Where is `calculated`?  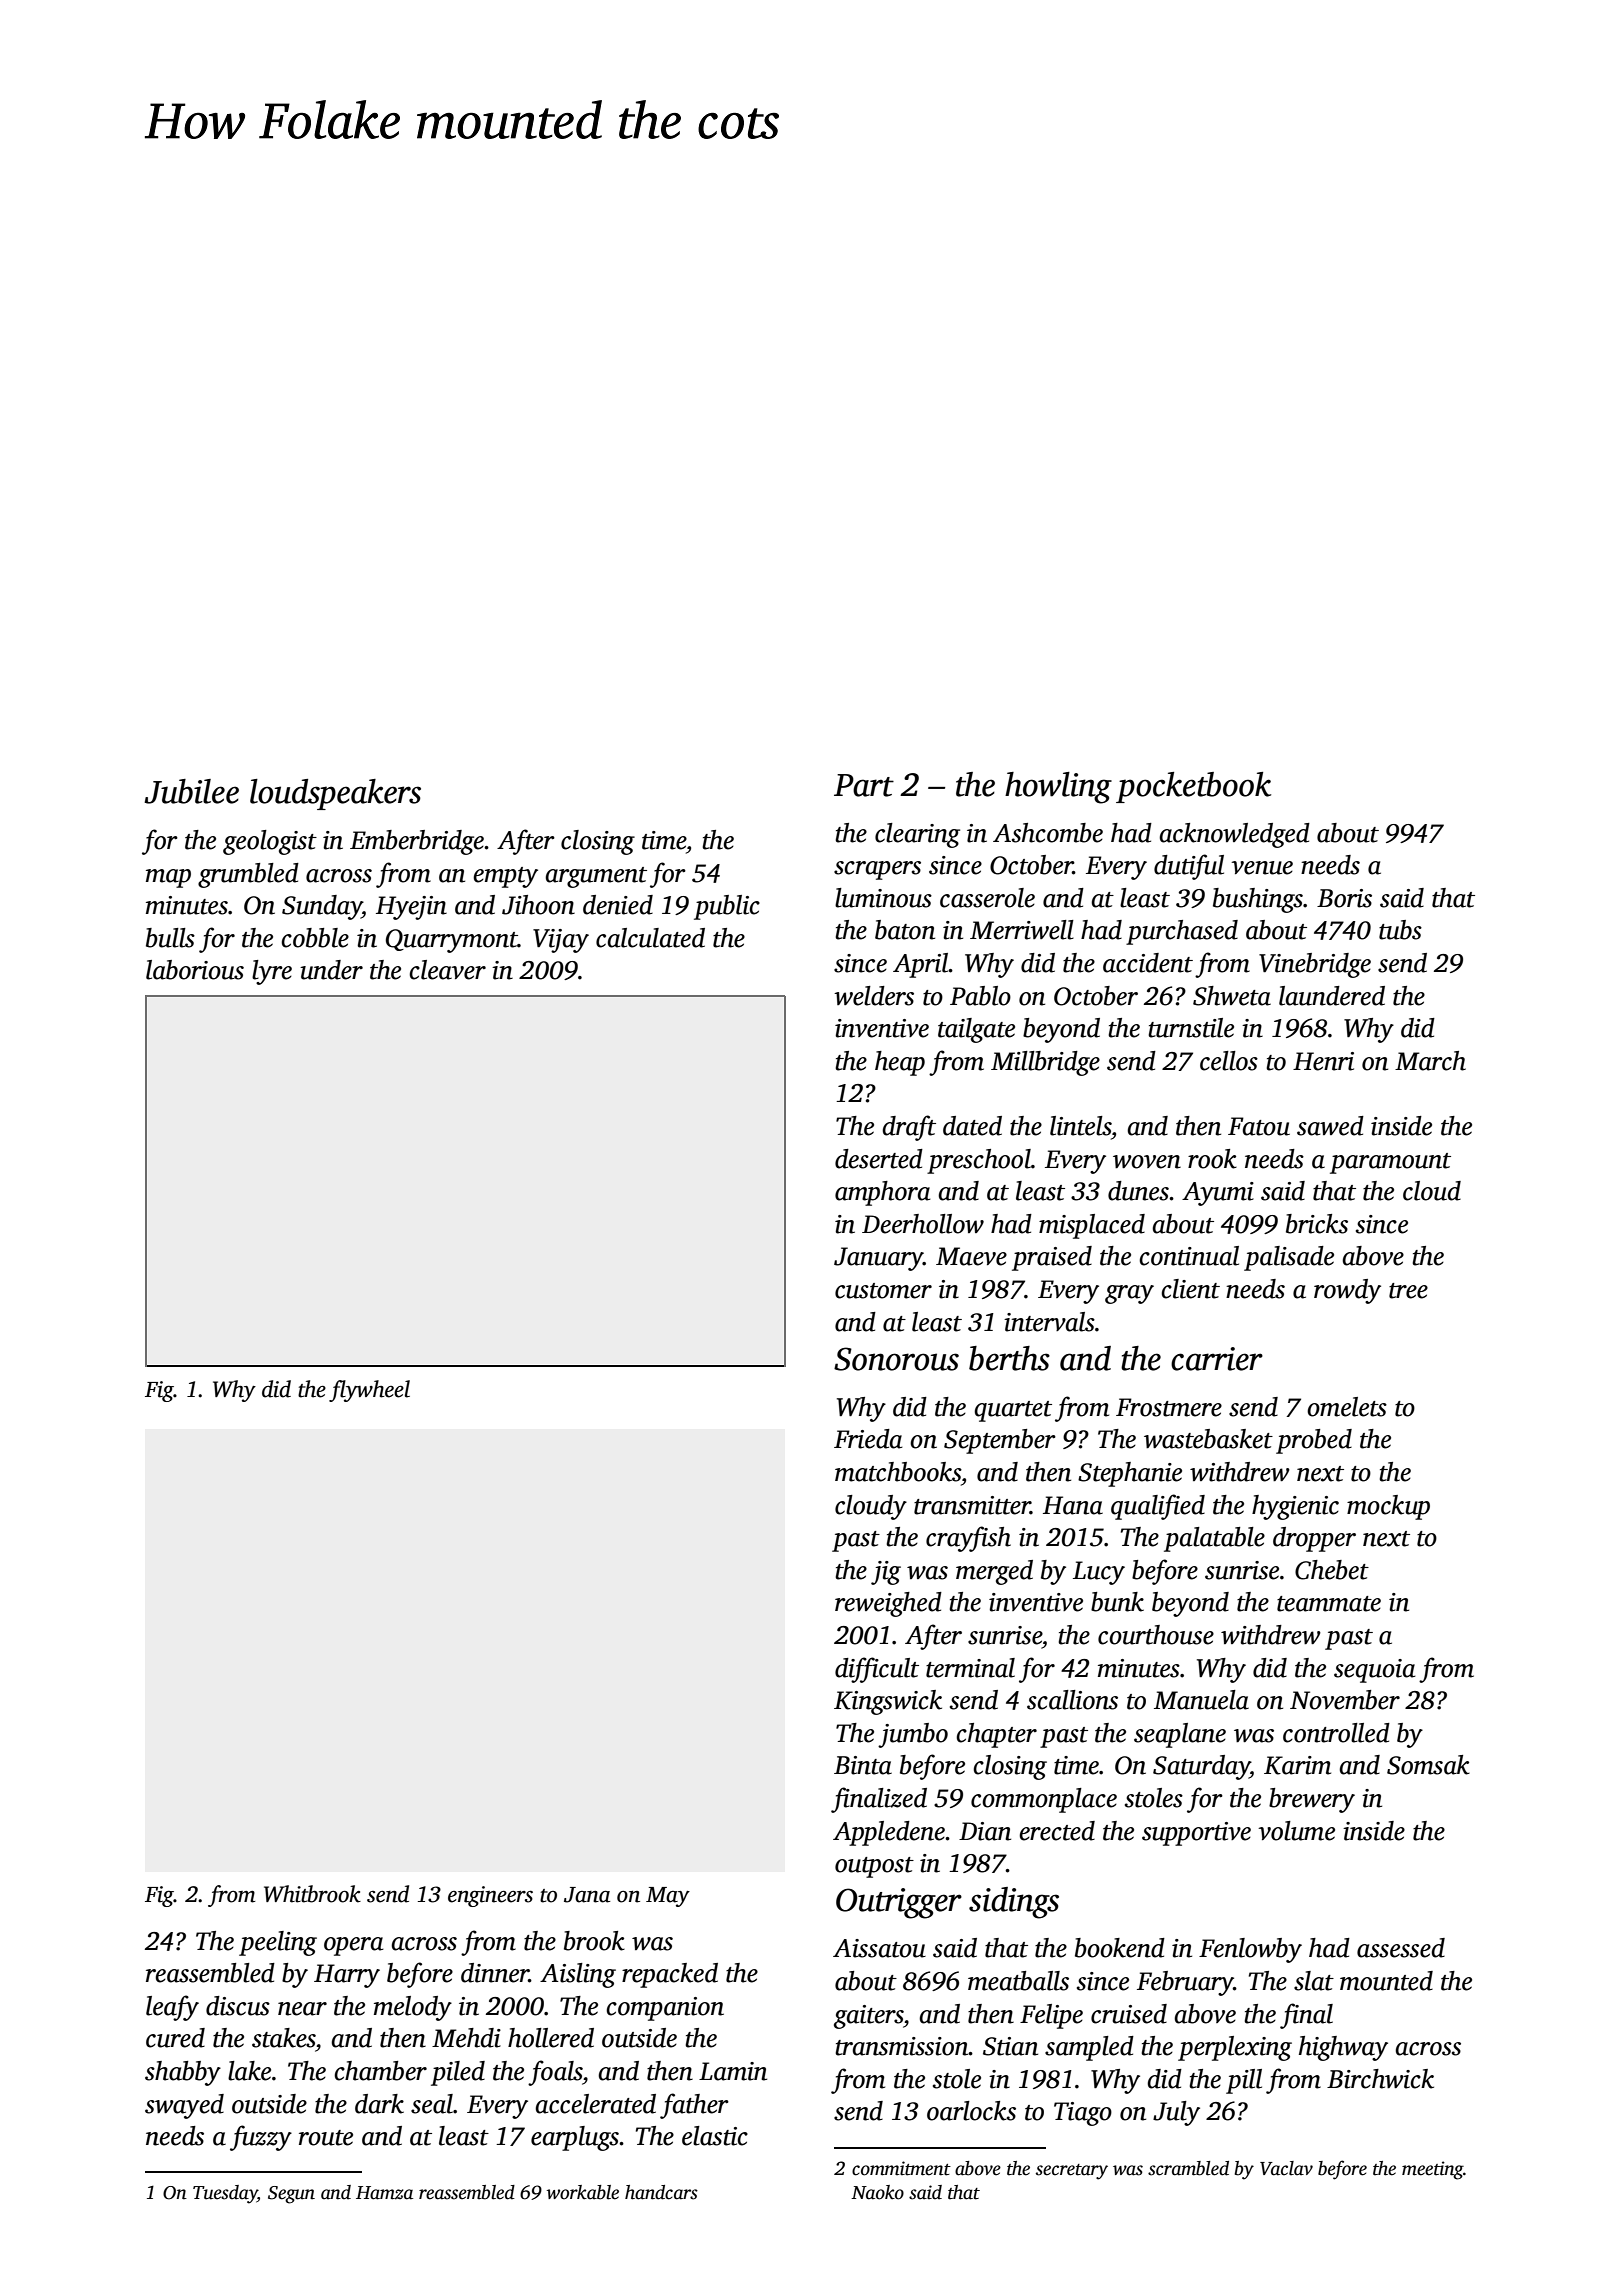 calculated is located at coordinates (650, 938).
